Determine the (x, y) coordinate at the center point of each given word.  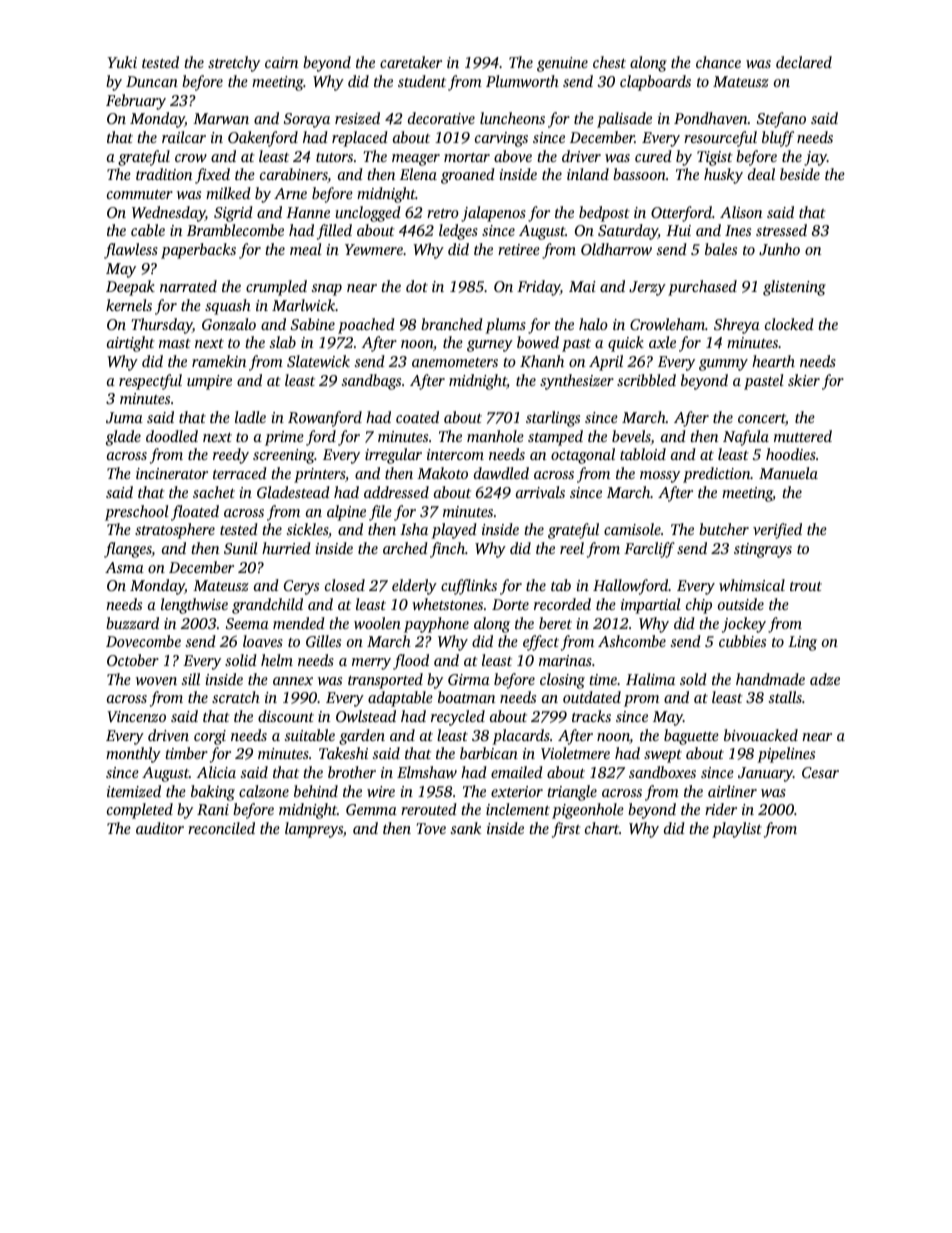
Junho (779, 249)
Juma (124, 417)
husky (723, 176)
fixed (212, 176)
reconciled (221, 828)
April (606, 363)
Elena (418, 174)
